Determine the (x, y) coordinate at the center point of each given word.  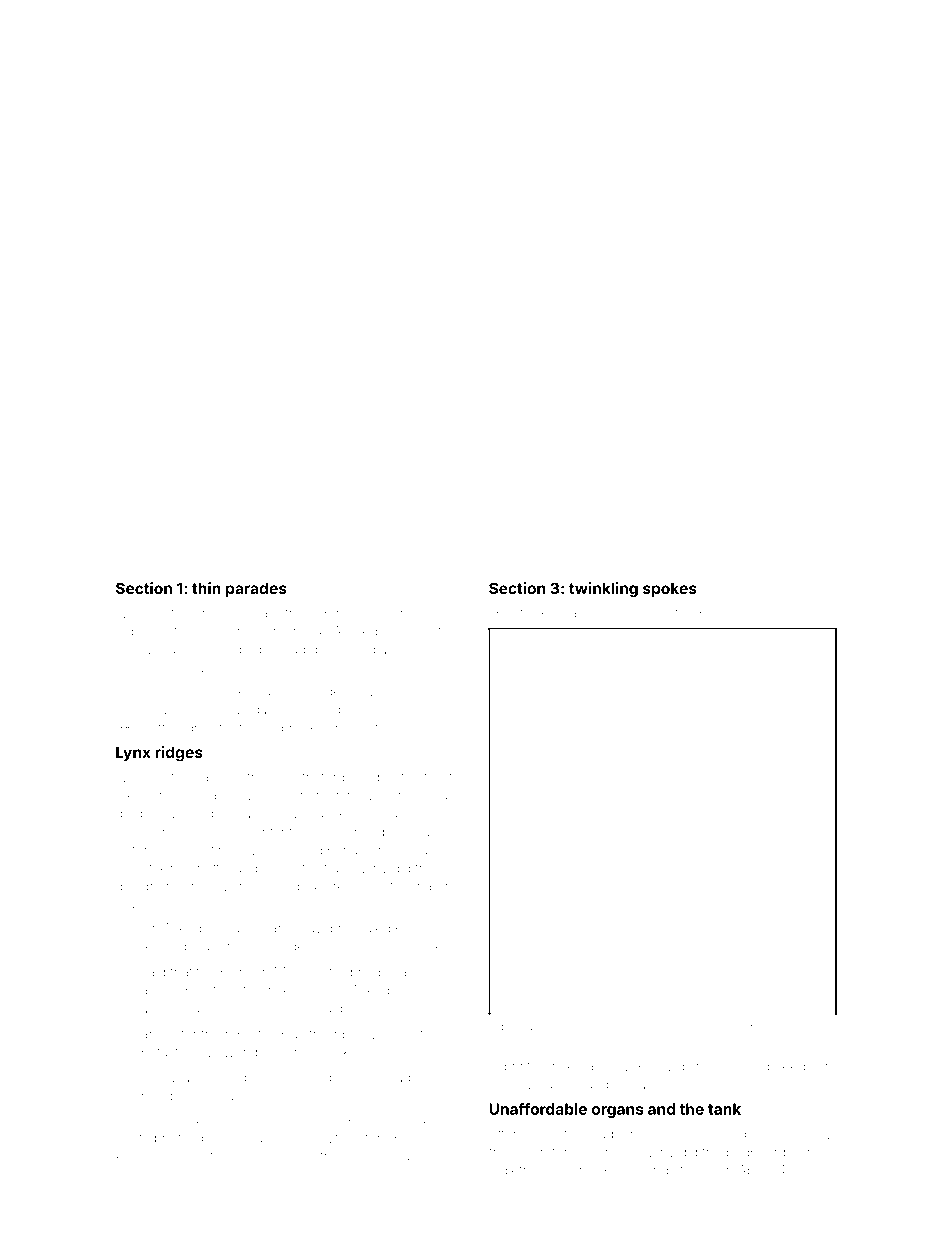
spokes (670, 589)
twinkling (603, 590)
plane (237, 973)
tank (724, 1109)
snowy (811, 1136)
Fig (496, 1027)
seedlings (646, 1171)
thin (206, 588)
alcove (262, 1156)
